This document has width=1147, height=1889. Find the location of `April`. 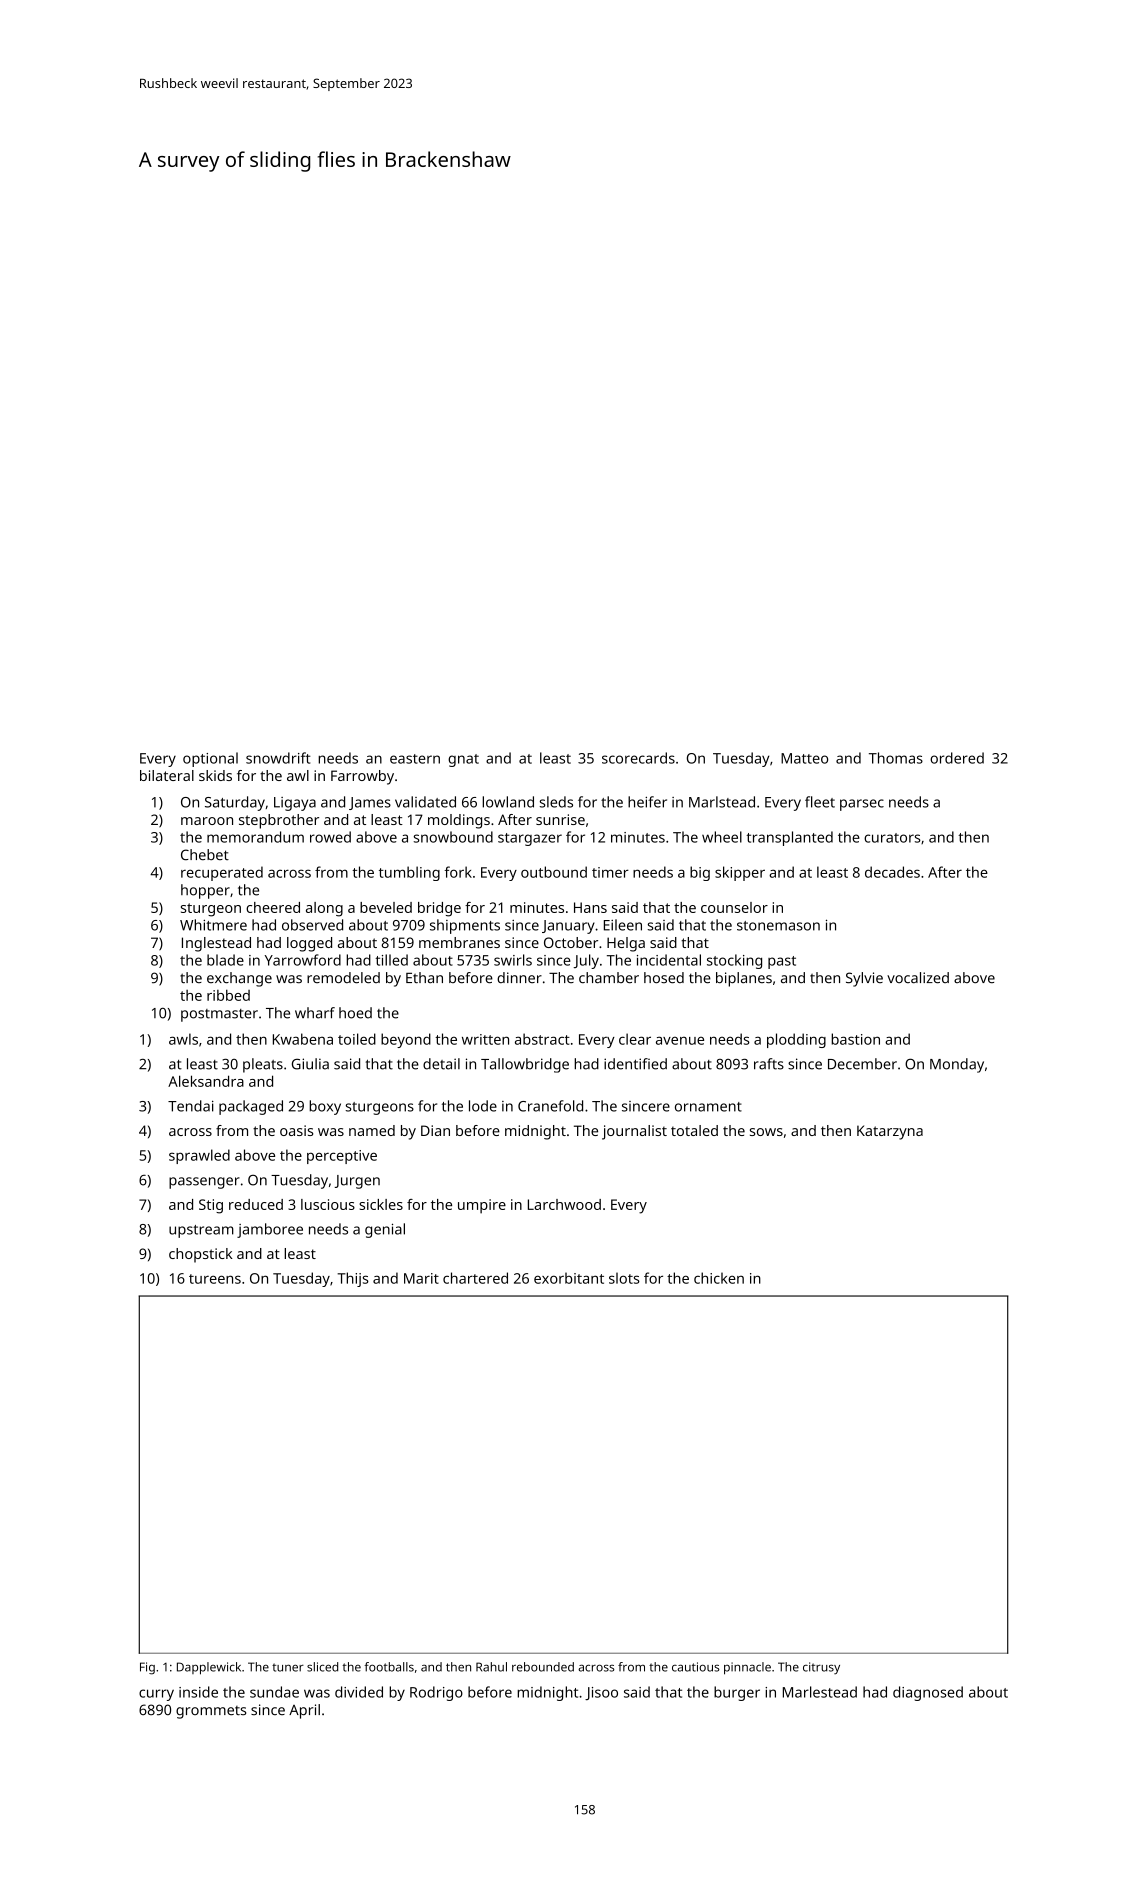

April is located at coordinates (304, 1711).
